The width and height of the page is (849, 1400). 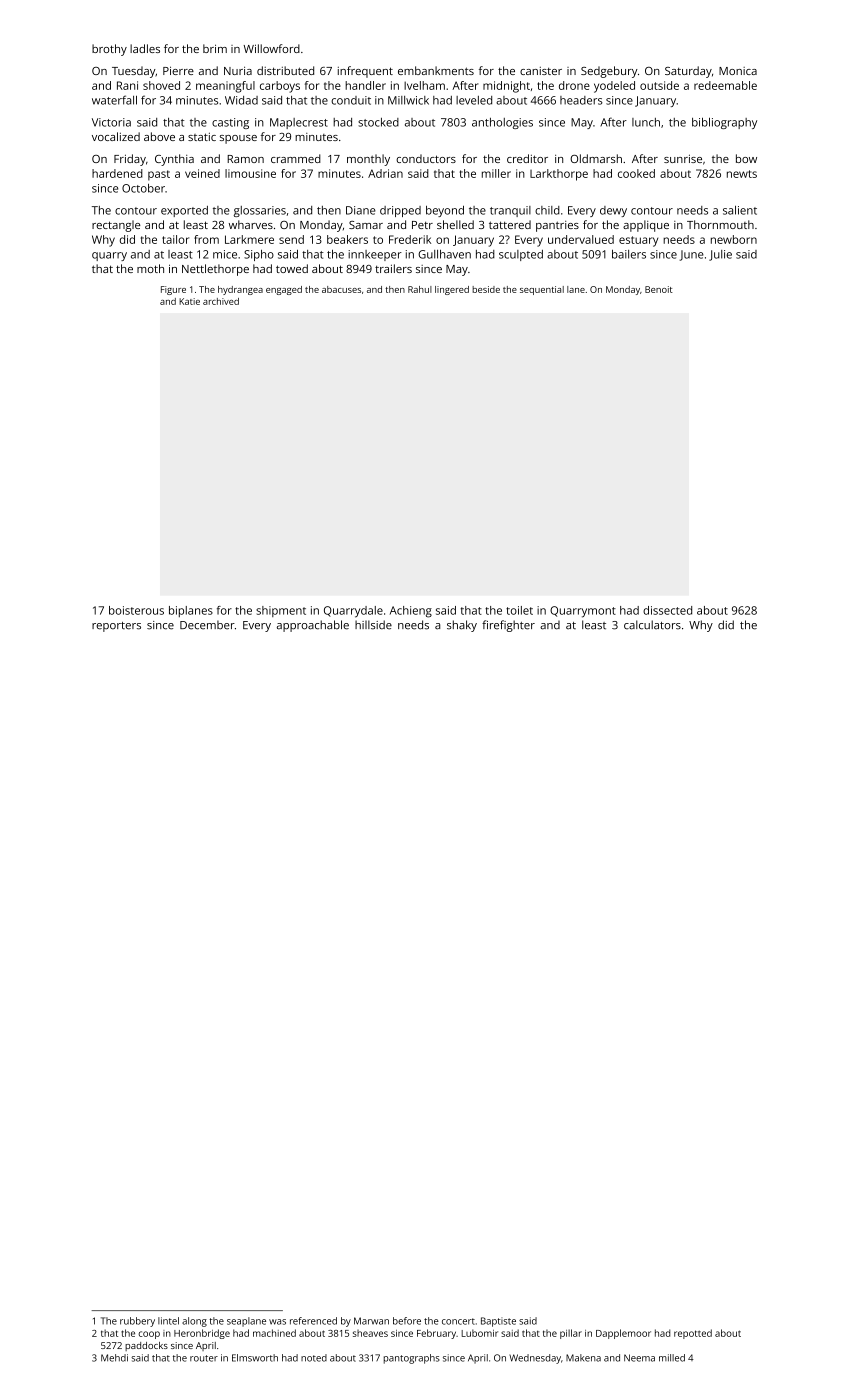 I want to click on dissected, so click(x=667, y=610).
